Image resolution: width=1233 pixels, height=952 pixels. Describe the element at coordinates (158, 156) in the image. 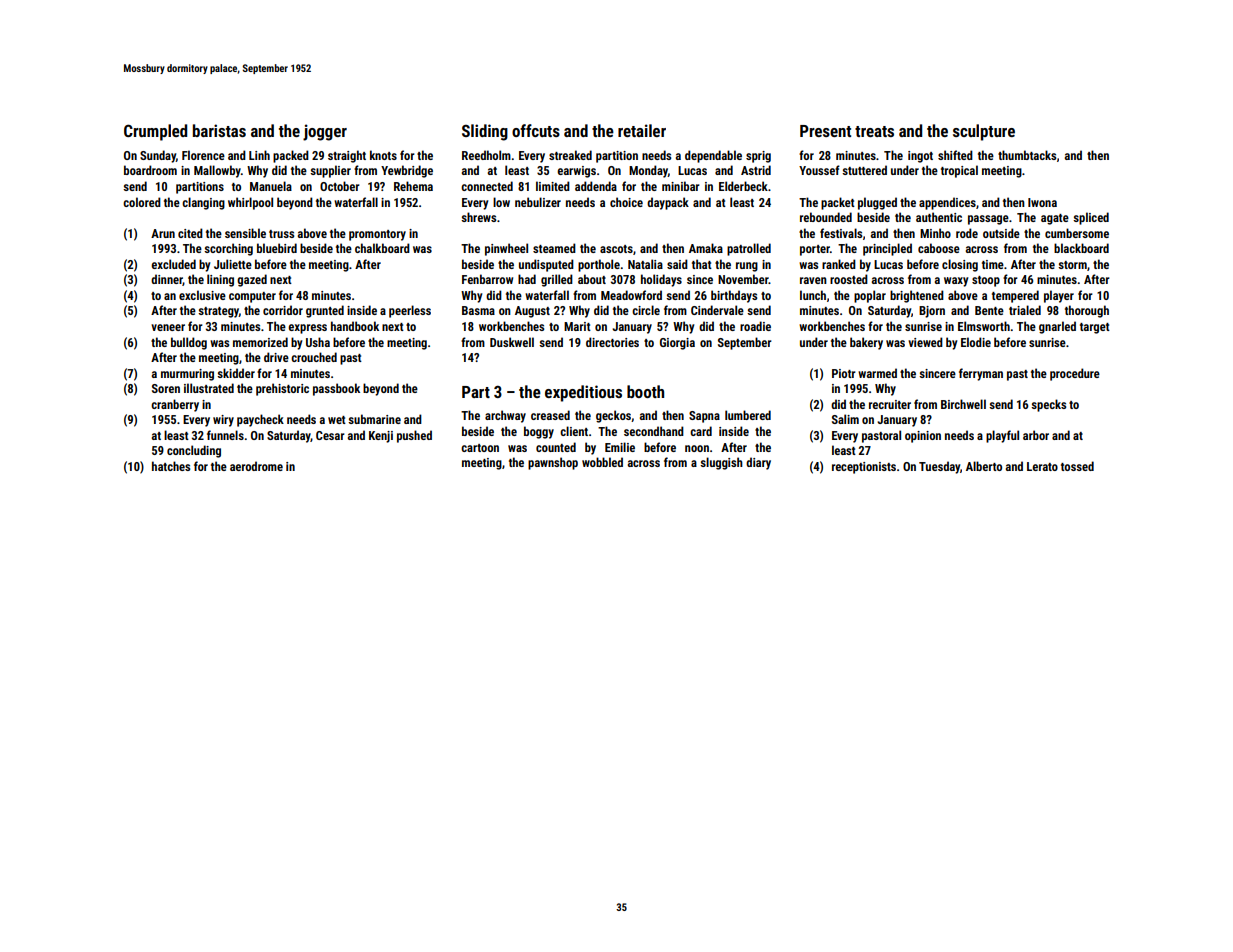

I see `Sunday` at that location.
